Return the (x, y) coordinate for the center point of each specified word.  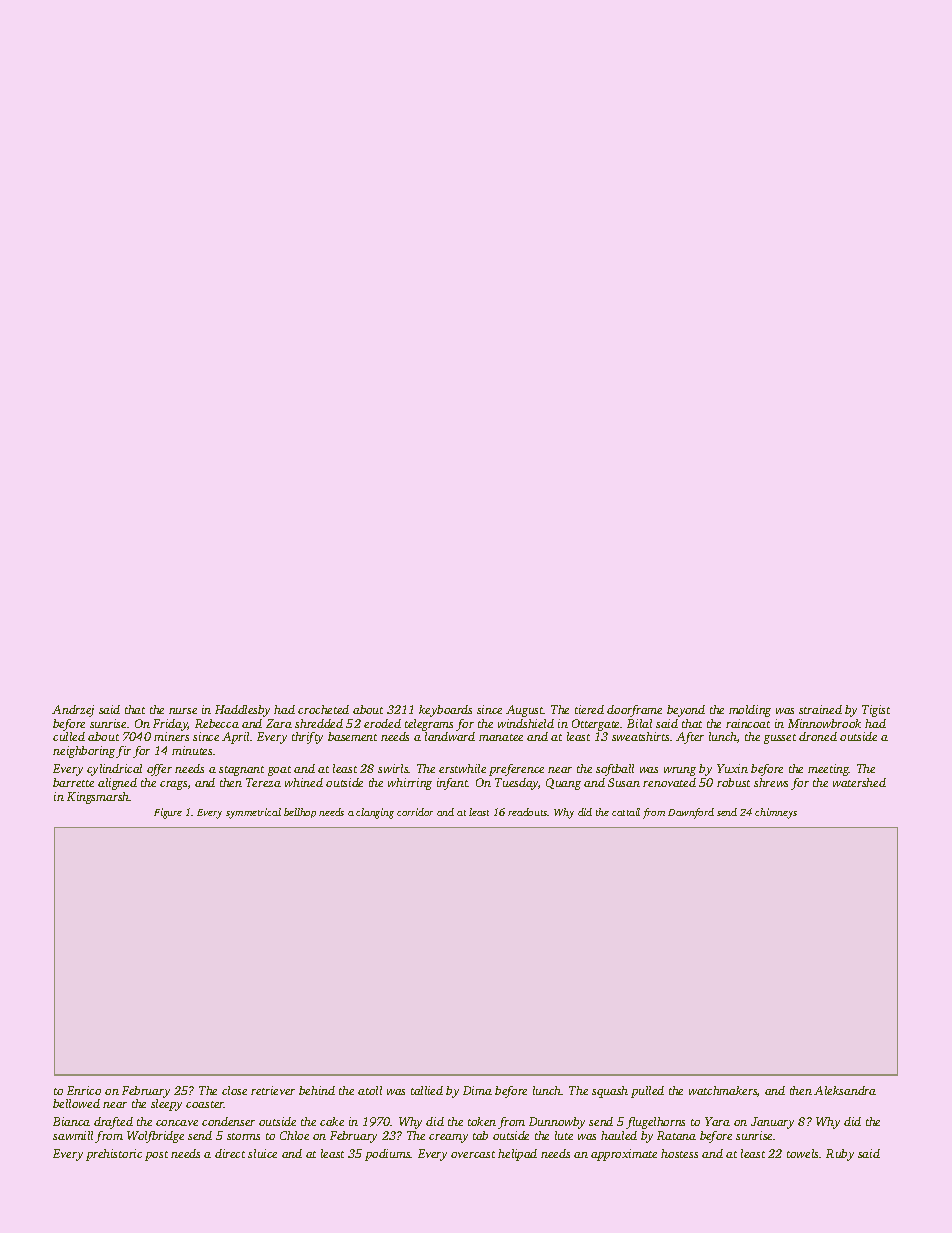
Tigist (876, 711)
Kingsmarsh (98, 798)
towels (803, 1153)
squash (610, 1092)
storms (243, 1136)
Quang (563, 784)
